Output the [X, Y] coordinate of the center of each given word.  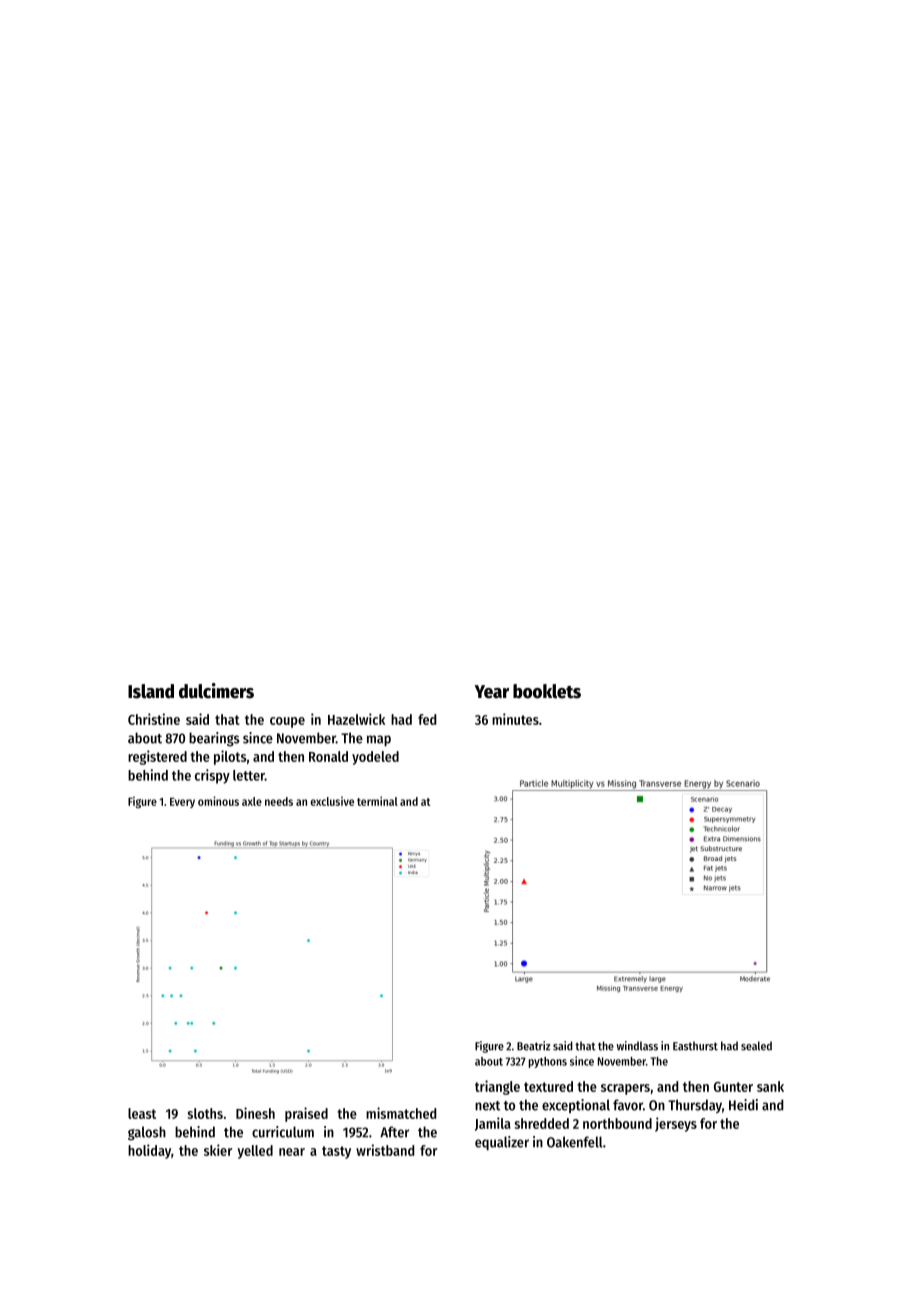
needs [279, 801]
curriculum [283, 1132]
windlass [637, 1046]
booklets [547, 691]
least [142, 1113]
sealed [756, 1046]
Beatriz [533, 1046]
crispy [212, 776]
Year [492, 692]
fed [427, 719]
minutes [515, 719]
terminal [377, 801]
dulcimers [216, 691]
